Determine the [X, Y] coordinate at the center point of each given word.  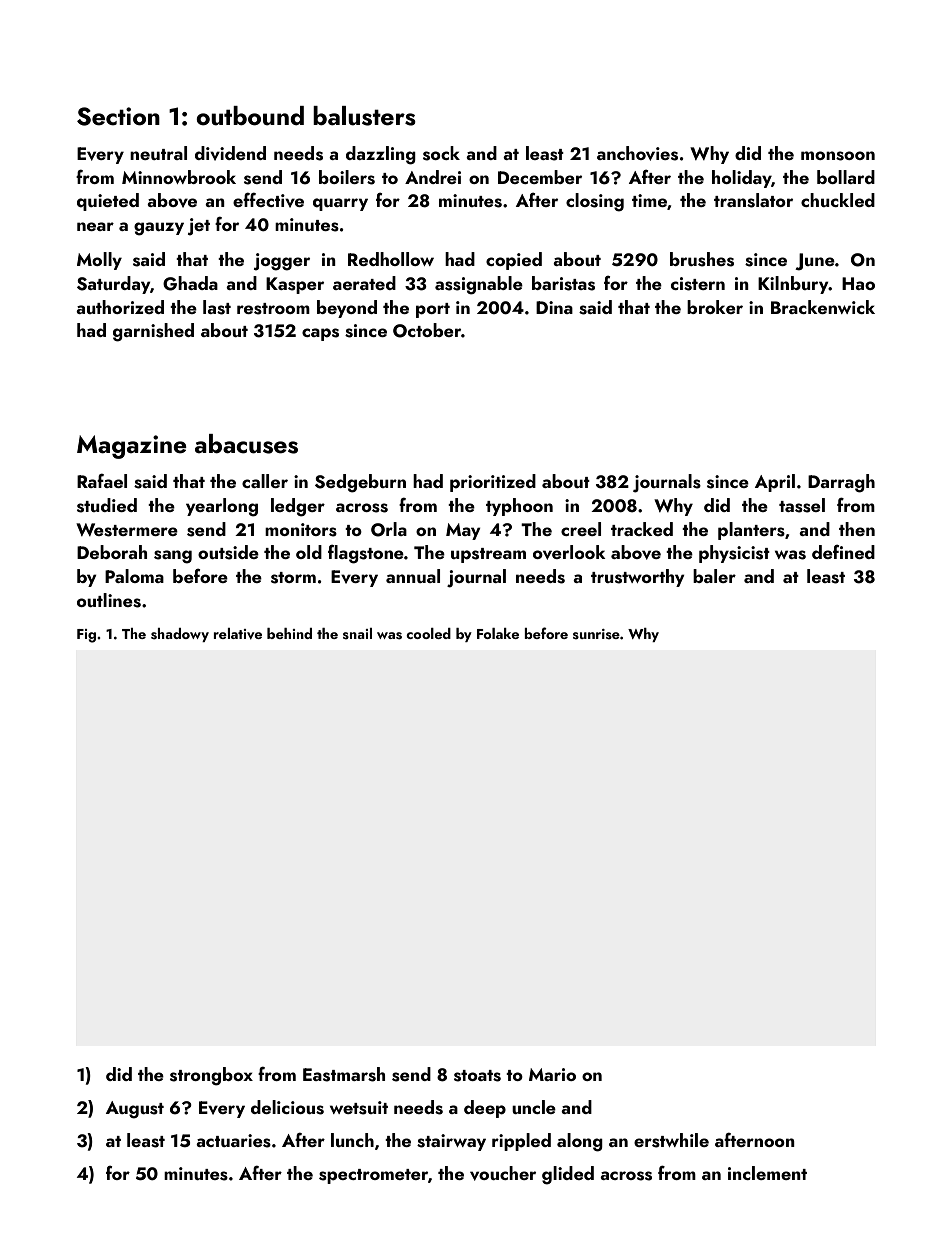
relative [237, 633]
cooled [428, 633]
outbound [250, 116]
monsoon [838, 156]
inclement [767, 1173]
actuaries [233, 1141]
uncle [534, 1107]
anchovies [637, 153]
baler [714, 576]
